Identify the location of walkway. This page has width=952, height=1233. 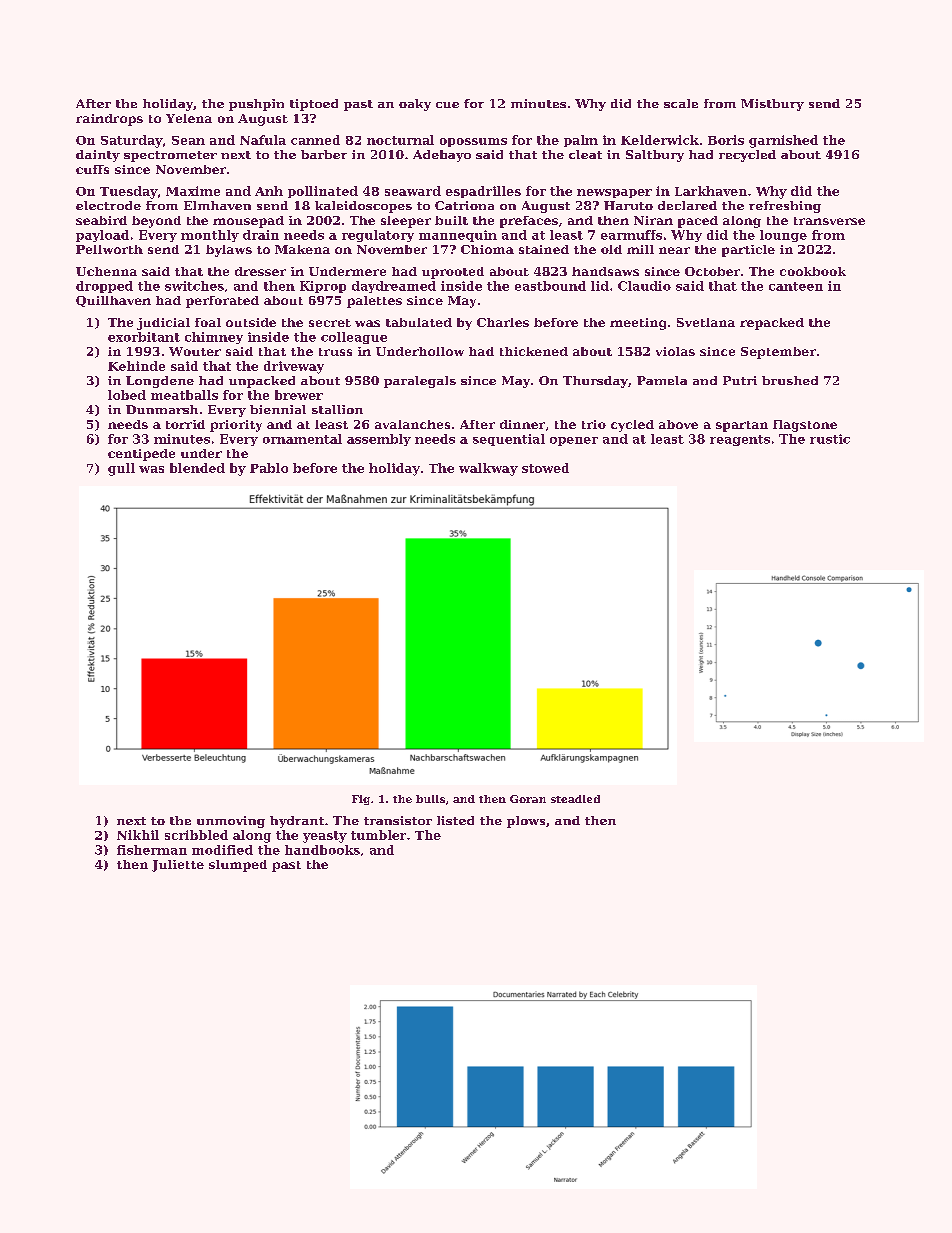
(488, 469).
